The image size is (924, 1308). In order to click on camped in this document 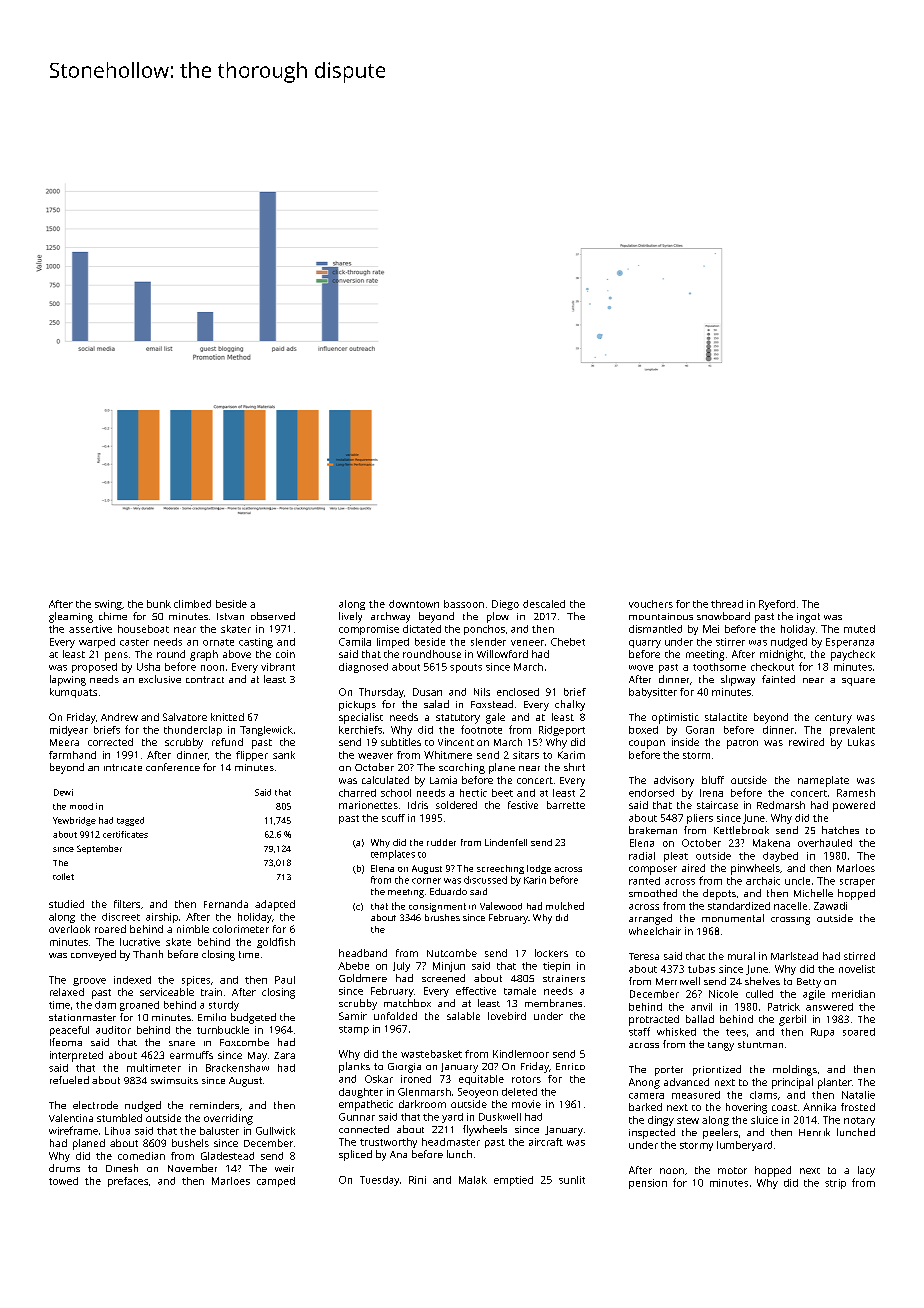, I will do `click(276, 1182)`.
